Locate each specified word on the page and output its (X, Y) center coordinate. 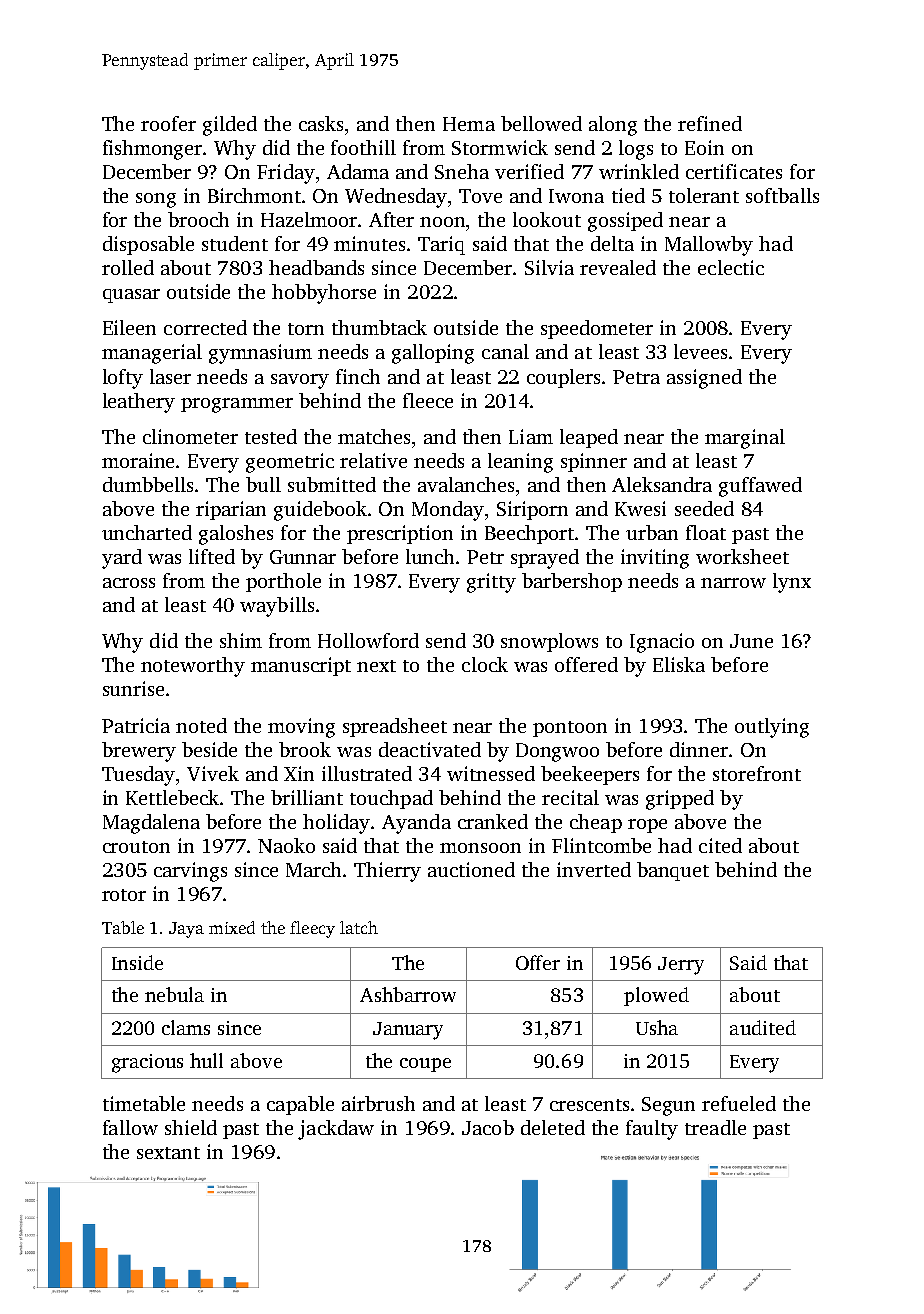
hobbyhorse (324, 294)
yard (122, 559)
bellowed (541, 123)
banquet (673, 871)
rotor (124, 895)
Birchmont (254, 195)
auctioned (471, 869)
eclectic (731, 267)
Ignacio (662, 643)
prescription (400, 534)
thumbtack (379, 327)
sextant (168, 1153)
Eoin (704, 147)
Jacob (488, 1127)
